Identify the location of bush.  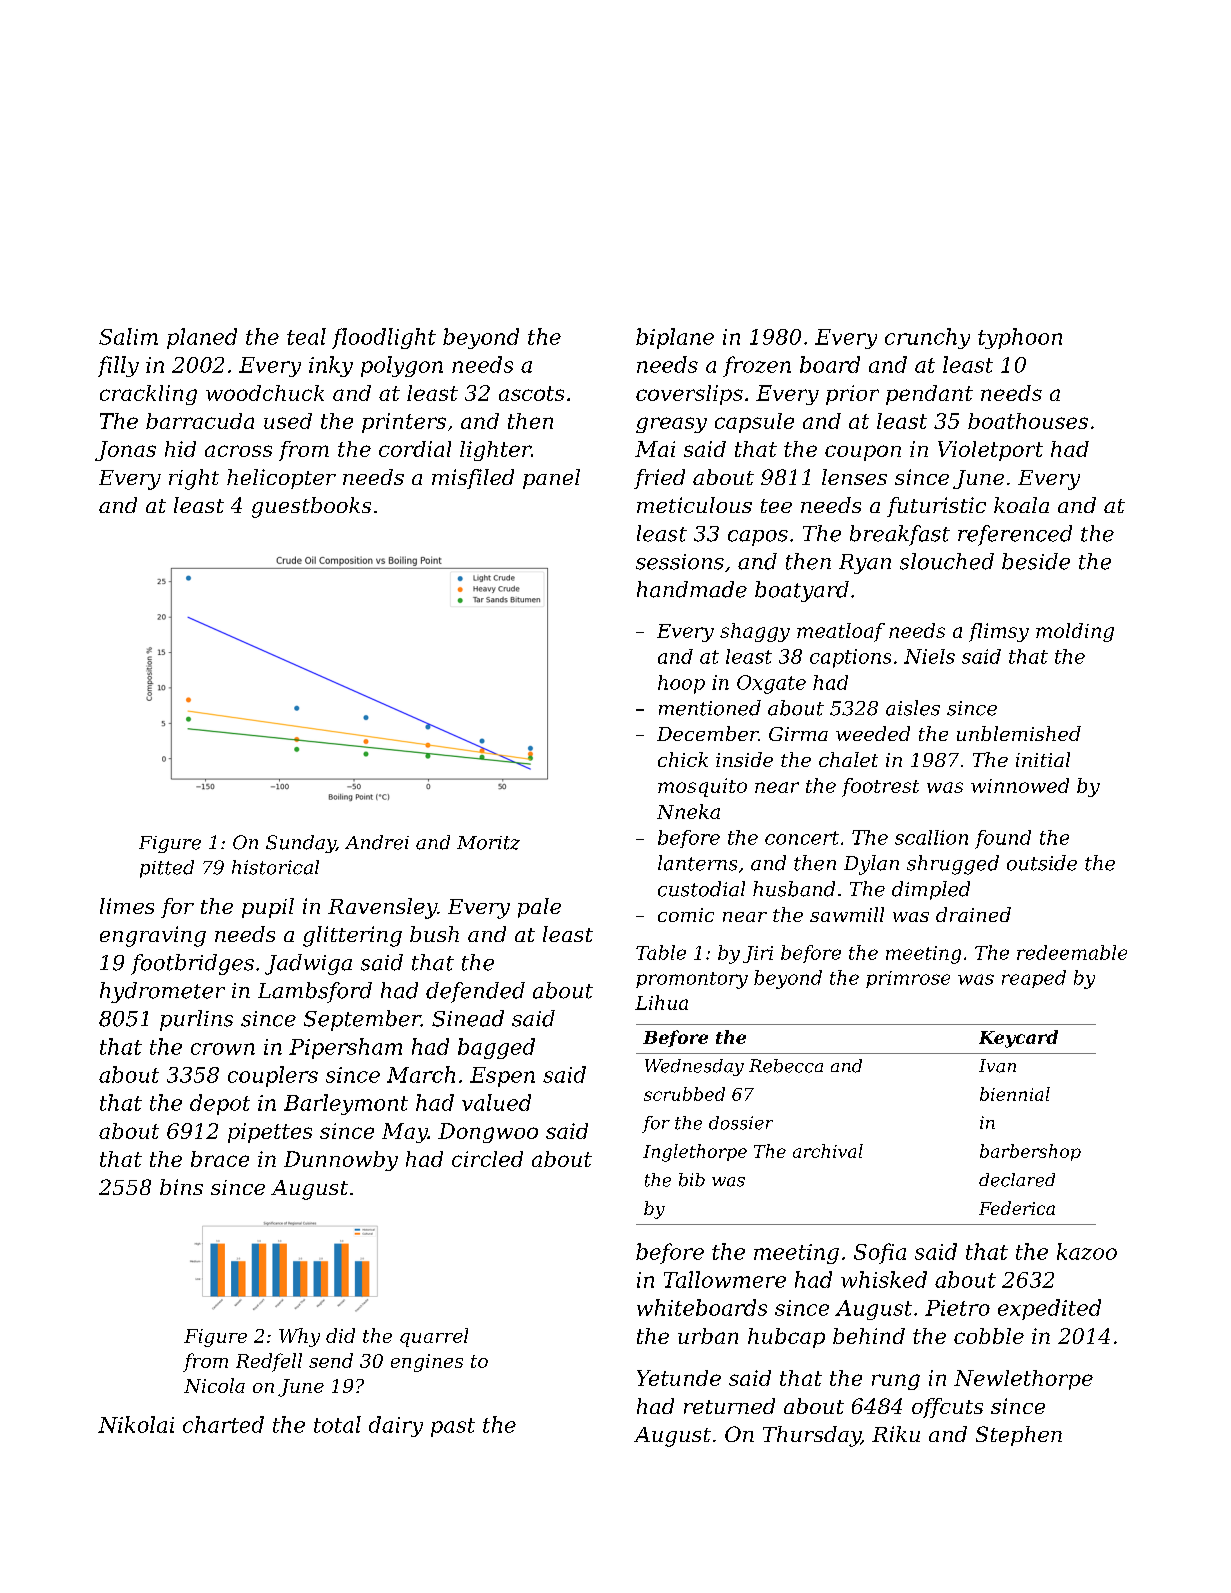
(434, 934).
